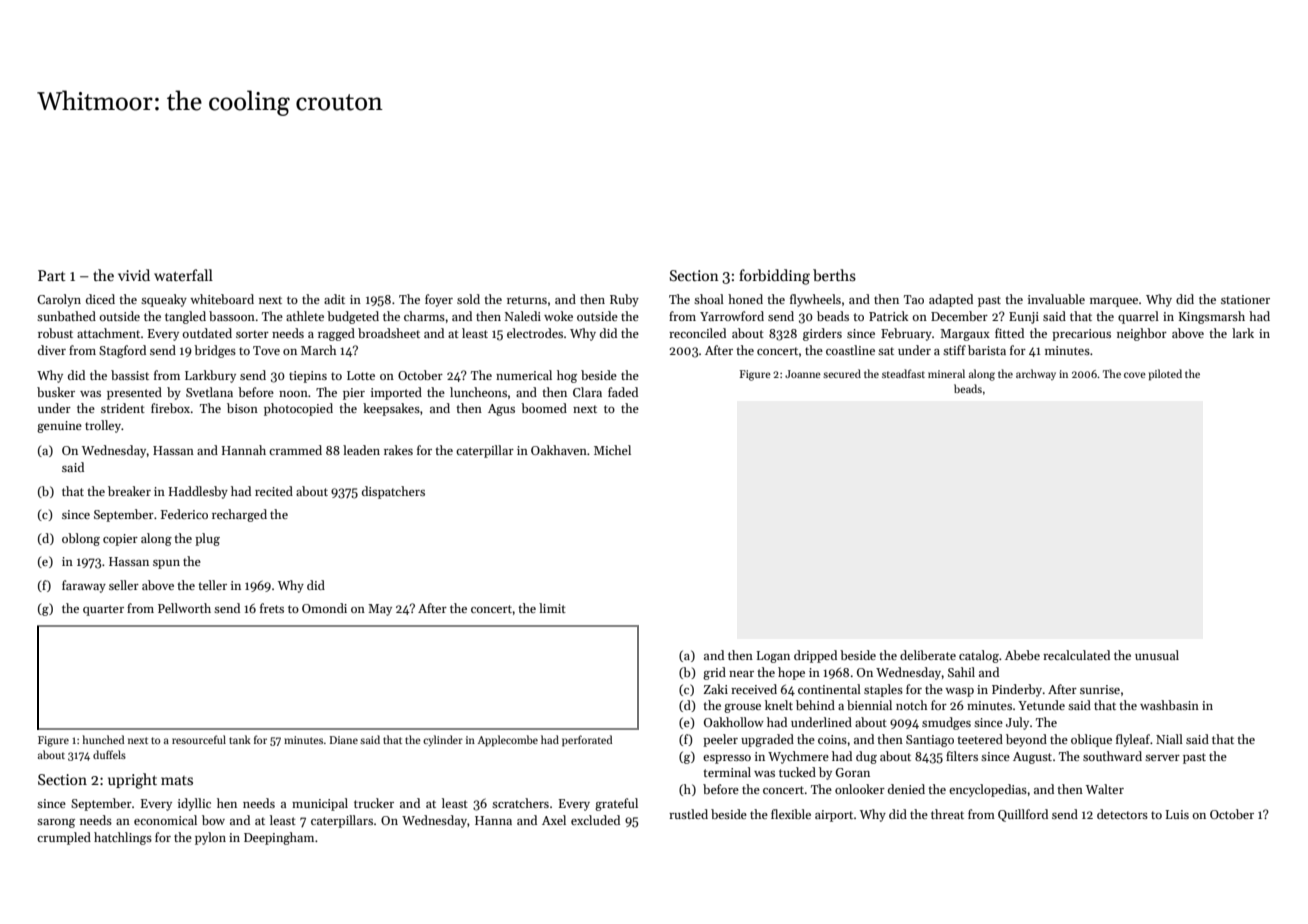  Describe the element at coordinates (334, 299) in the image. I see `adit` at that location.
